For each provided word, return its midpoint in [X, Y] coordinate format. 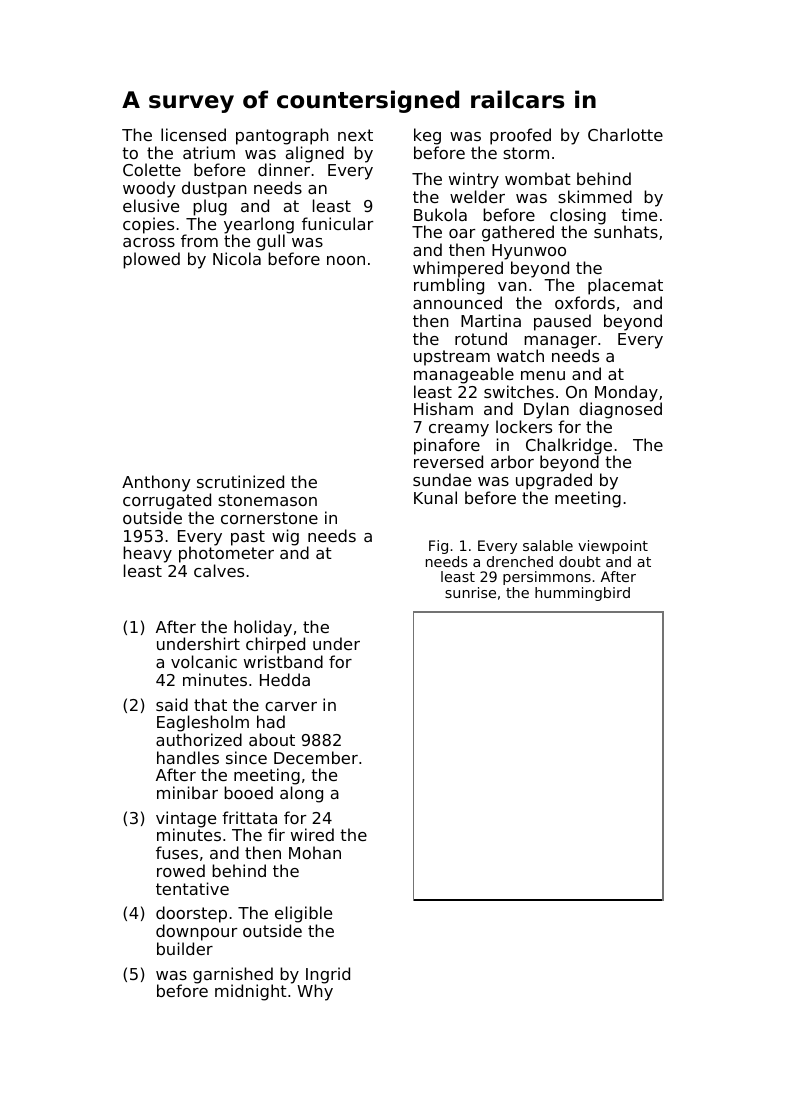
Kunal [435, 497]
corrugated [167, 501]
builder [185, 948]
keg [427, 136]
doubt [580, 561]
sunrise [470, 592]
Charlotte [625, 134]
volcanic [204, 661]
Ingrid [328, 975]
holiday [263, 628]
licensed [193, 134]
